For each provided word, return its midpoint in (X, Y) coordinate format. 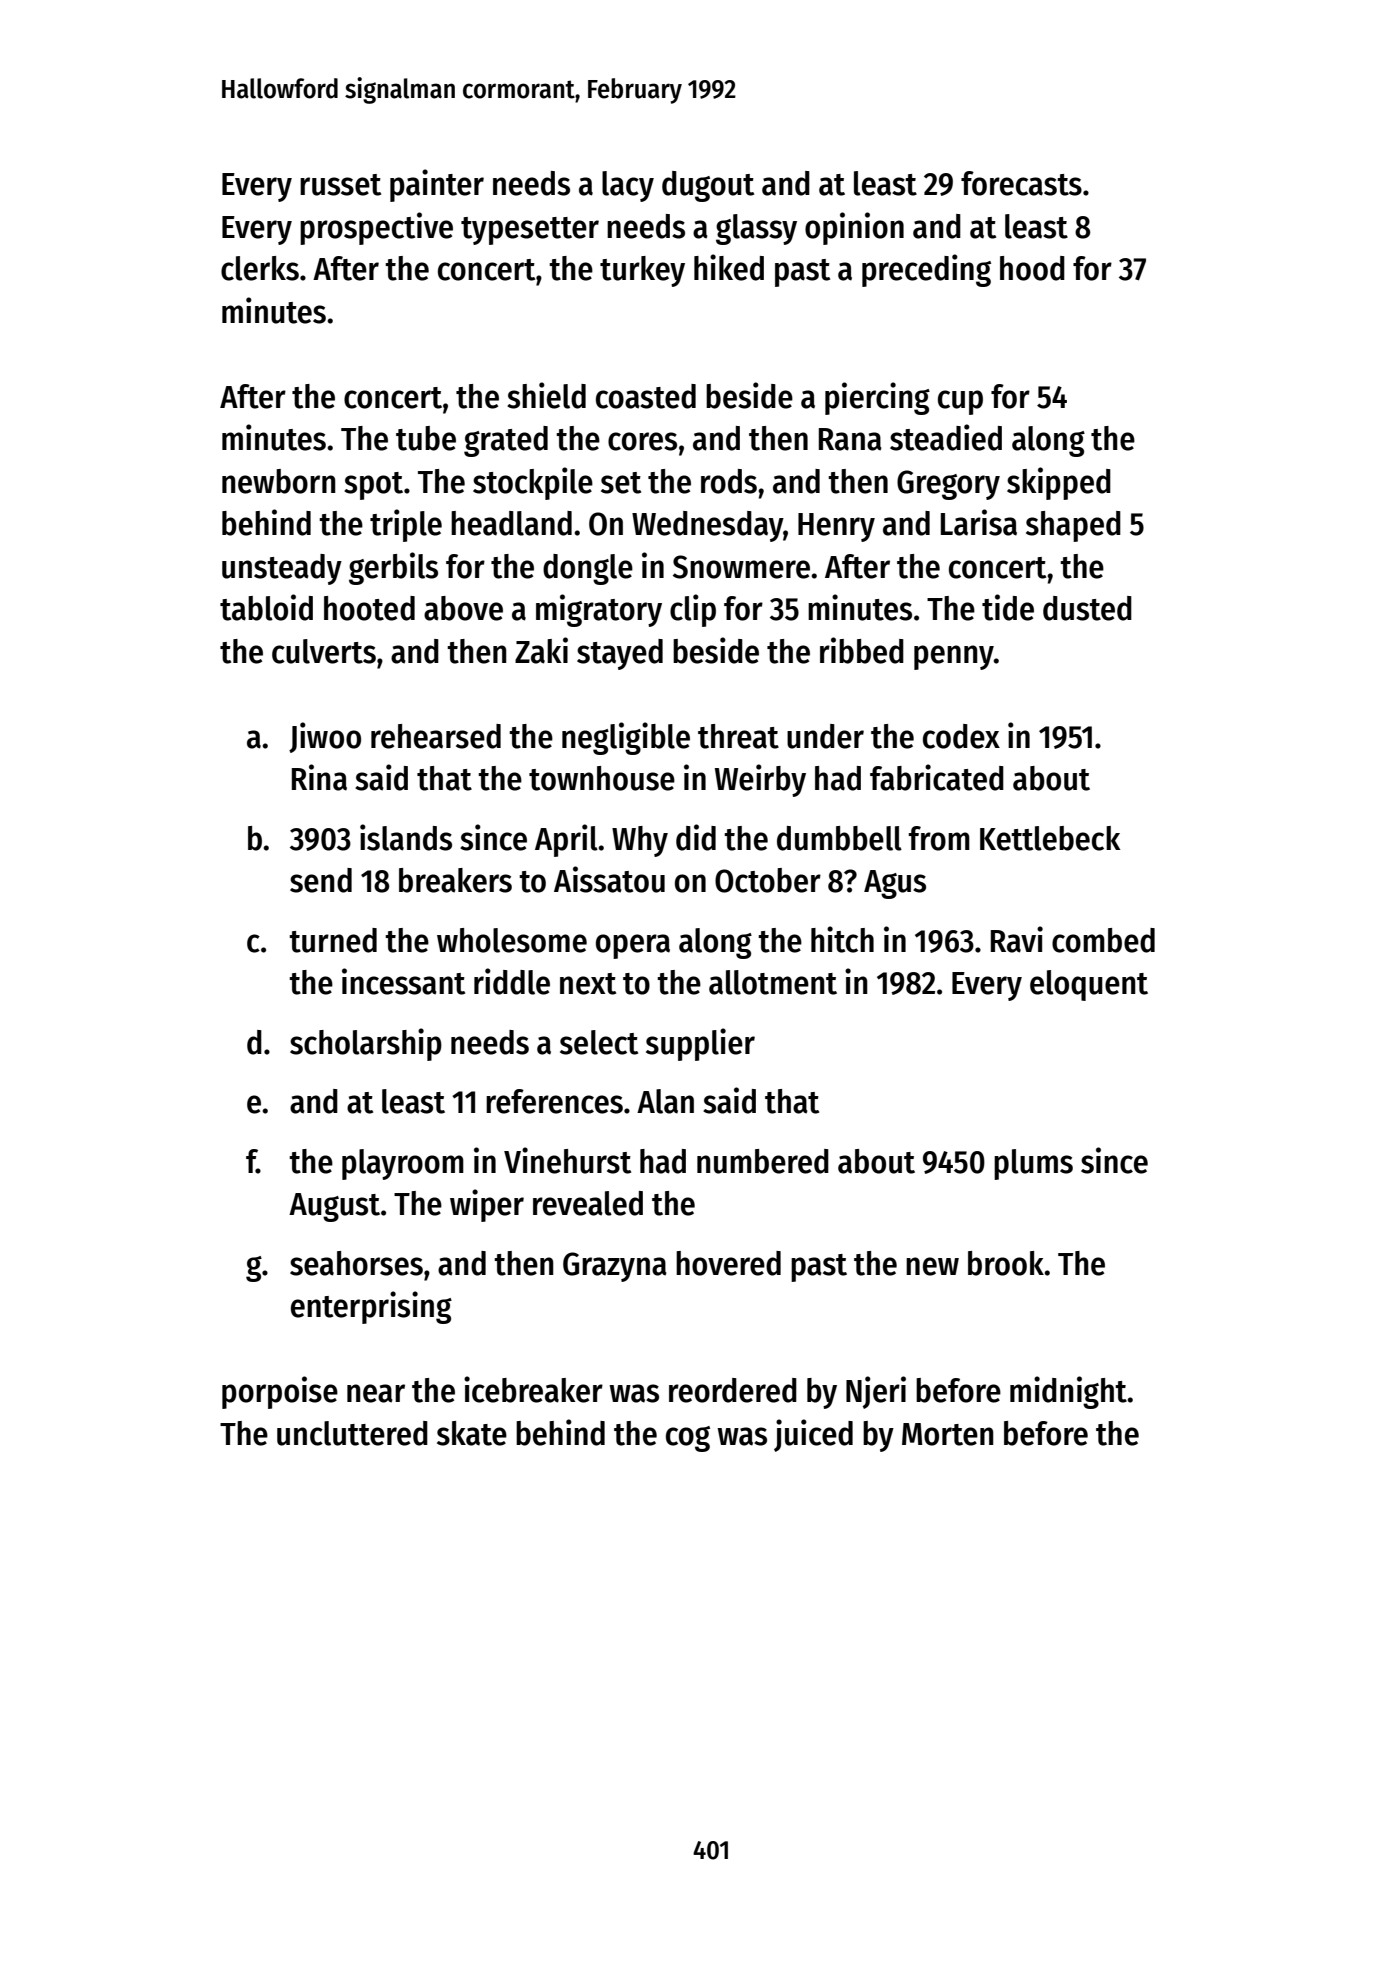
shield (546, 395)
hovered (728, 1263)
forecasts (1021, 183)
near (376, 1393)
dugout (708, 186)
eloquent (1089, 985)
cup (960, 402)
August (334, 1207)
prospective (376, 228)
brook (1006, 1263)
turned (333, 940)
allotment (773, 982)
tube (426, 438)
